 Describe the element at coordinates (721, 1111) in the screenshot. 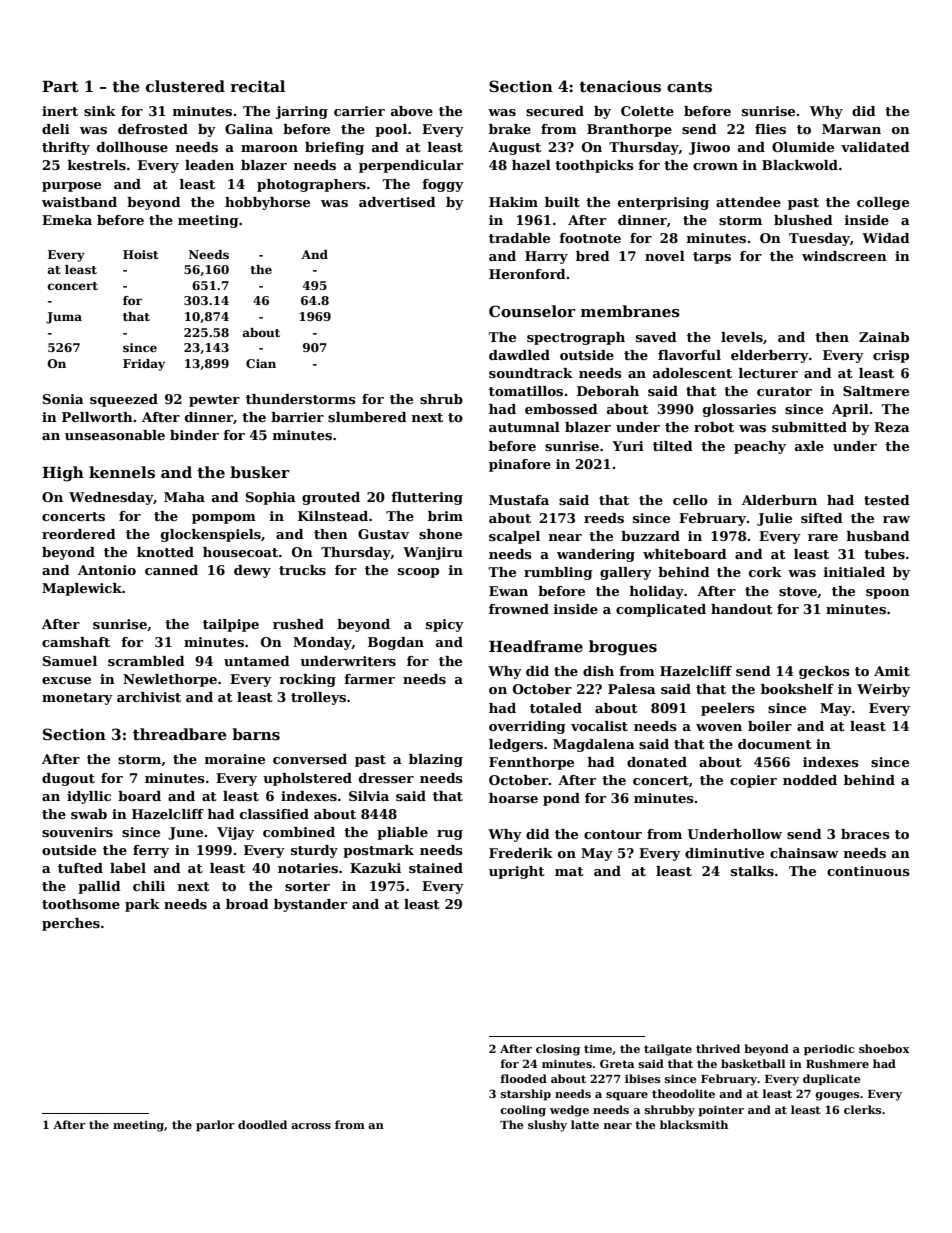

I see `pointer` at that location.
